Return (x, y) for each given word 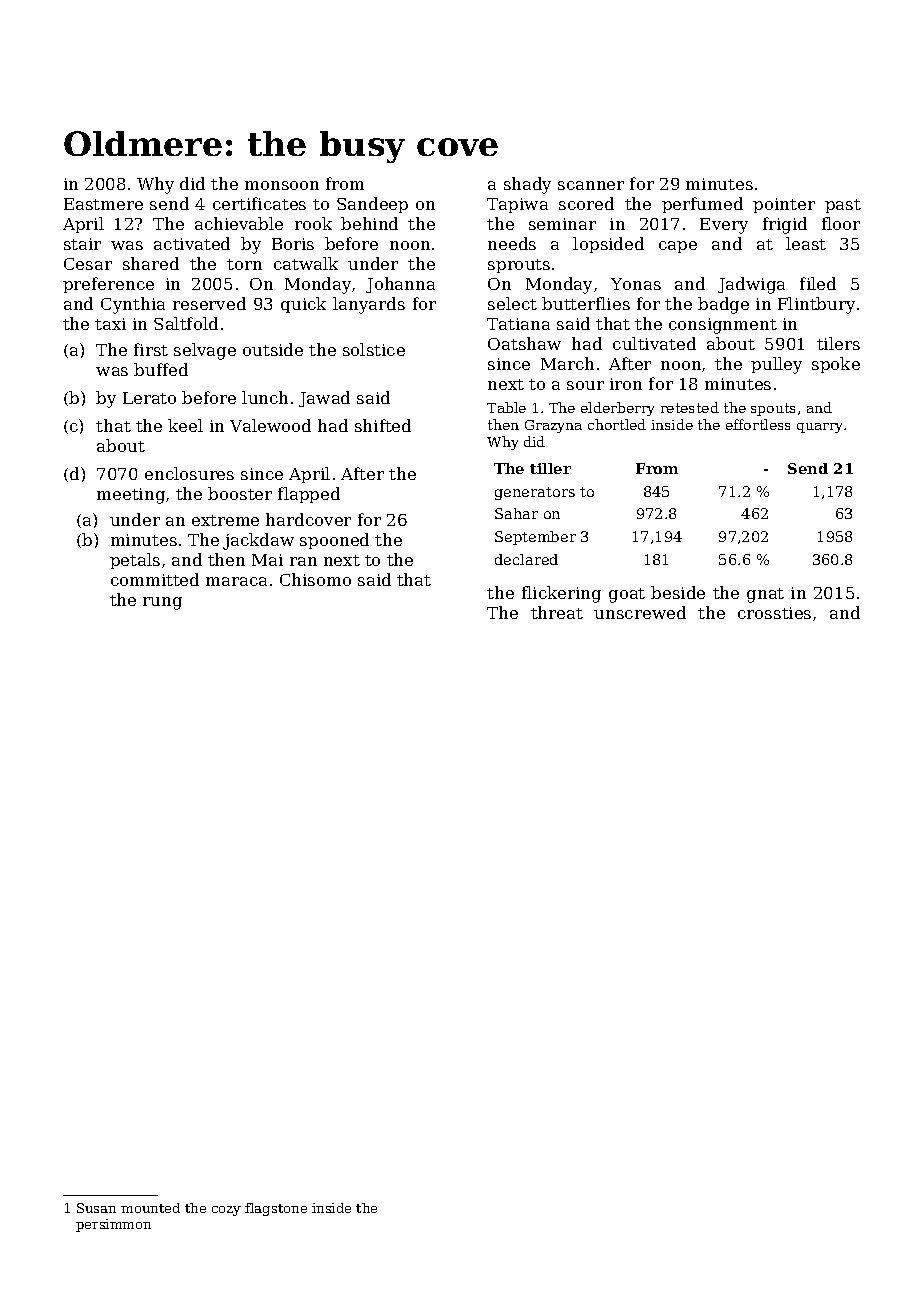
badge (723, 305)
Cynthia (133, 305)
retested (690, 407)
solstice (374, 349)
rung (162, 603)
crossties (774, 613)
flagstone (276, 1209)
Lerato (149, 398)
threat (557, 612)
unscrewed (640, 612)
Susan (96, 1208)
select (512, 303)
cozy (226, 1211)
